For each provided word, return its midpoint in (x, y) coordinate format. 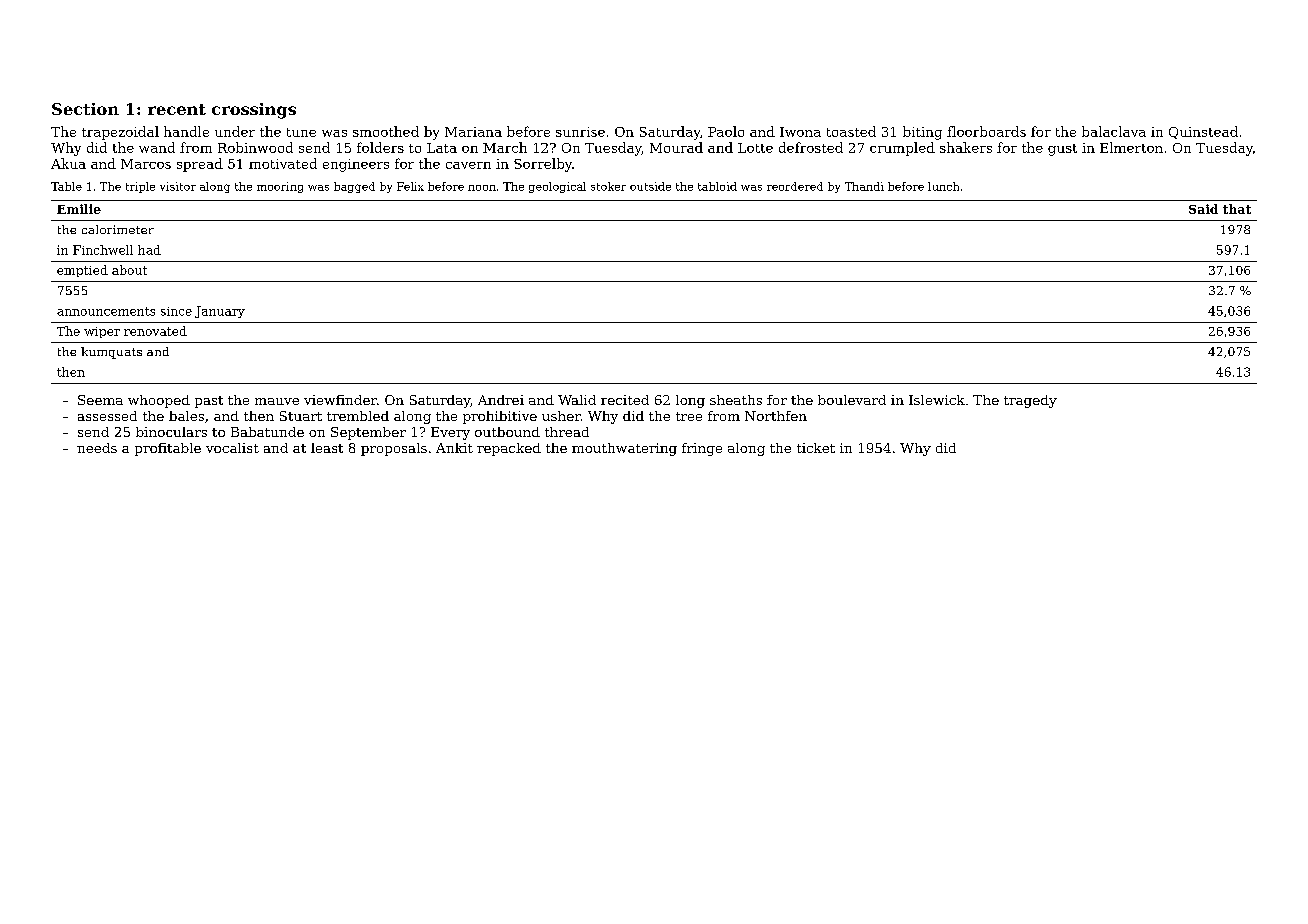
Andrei (501, 400)
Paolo (726, 131)
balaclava (1114, 131)
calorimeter (118, 229)
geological (557, 187)
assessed (107, 416)
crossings (254, 111)
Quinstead (1203, 132)
